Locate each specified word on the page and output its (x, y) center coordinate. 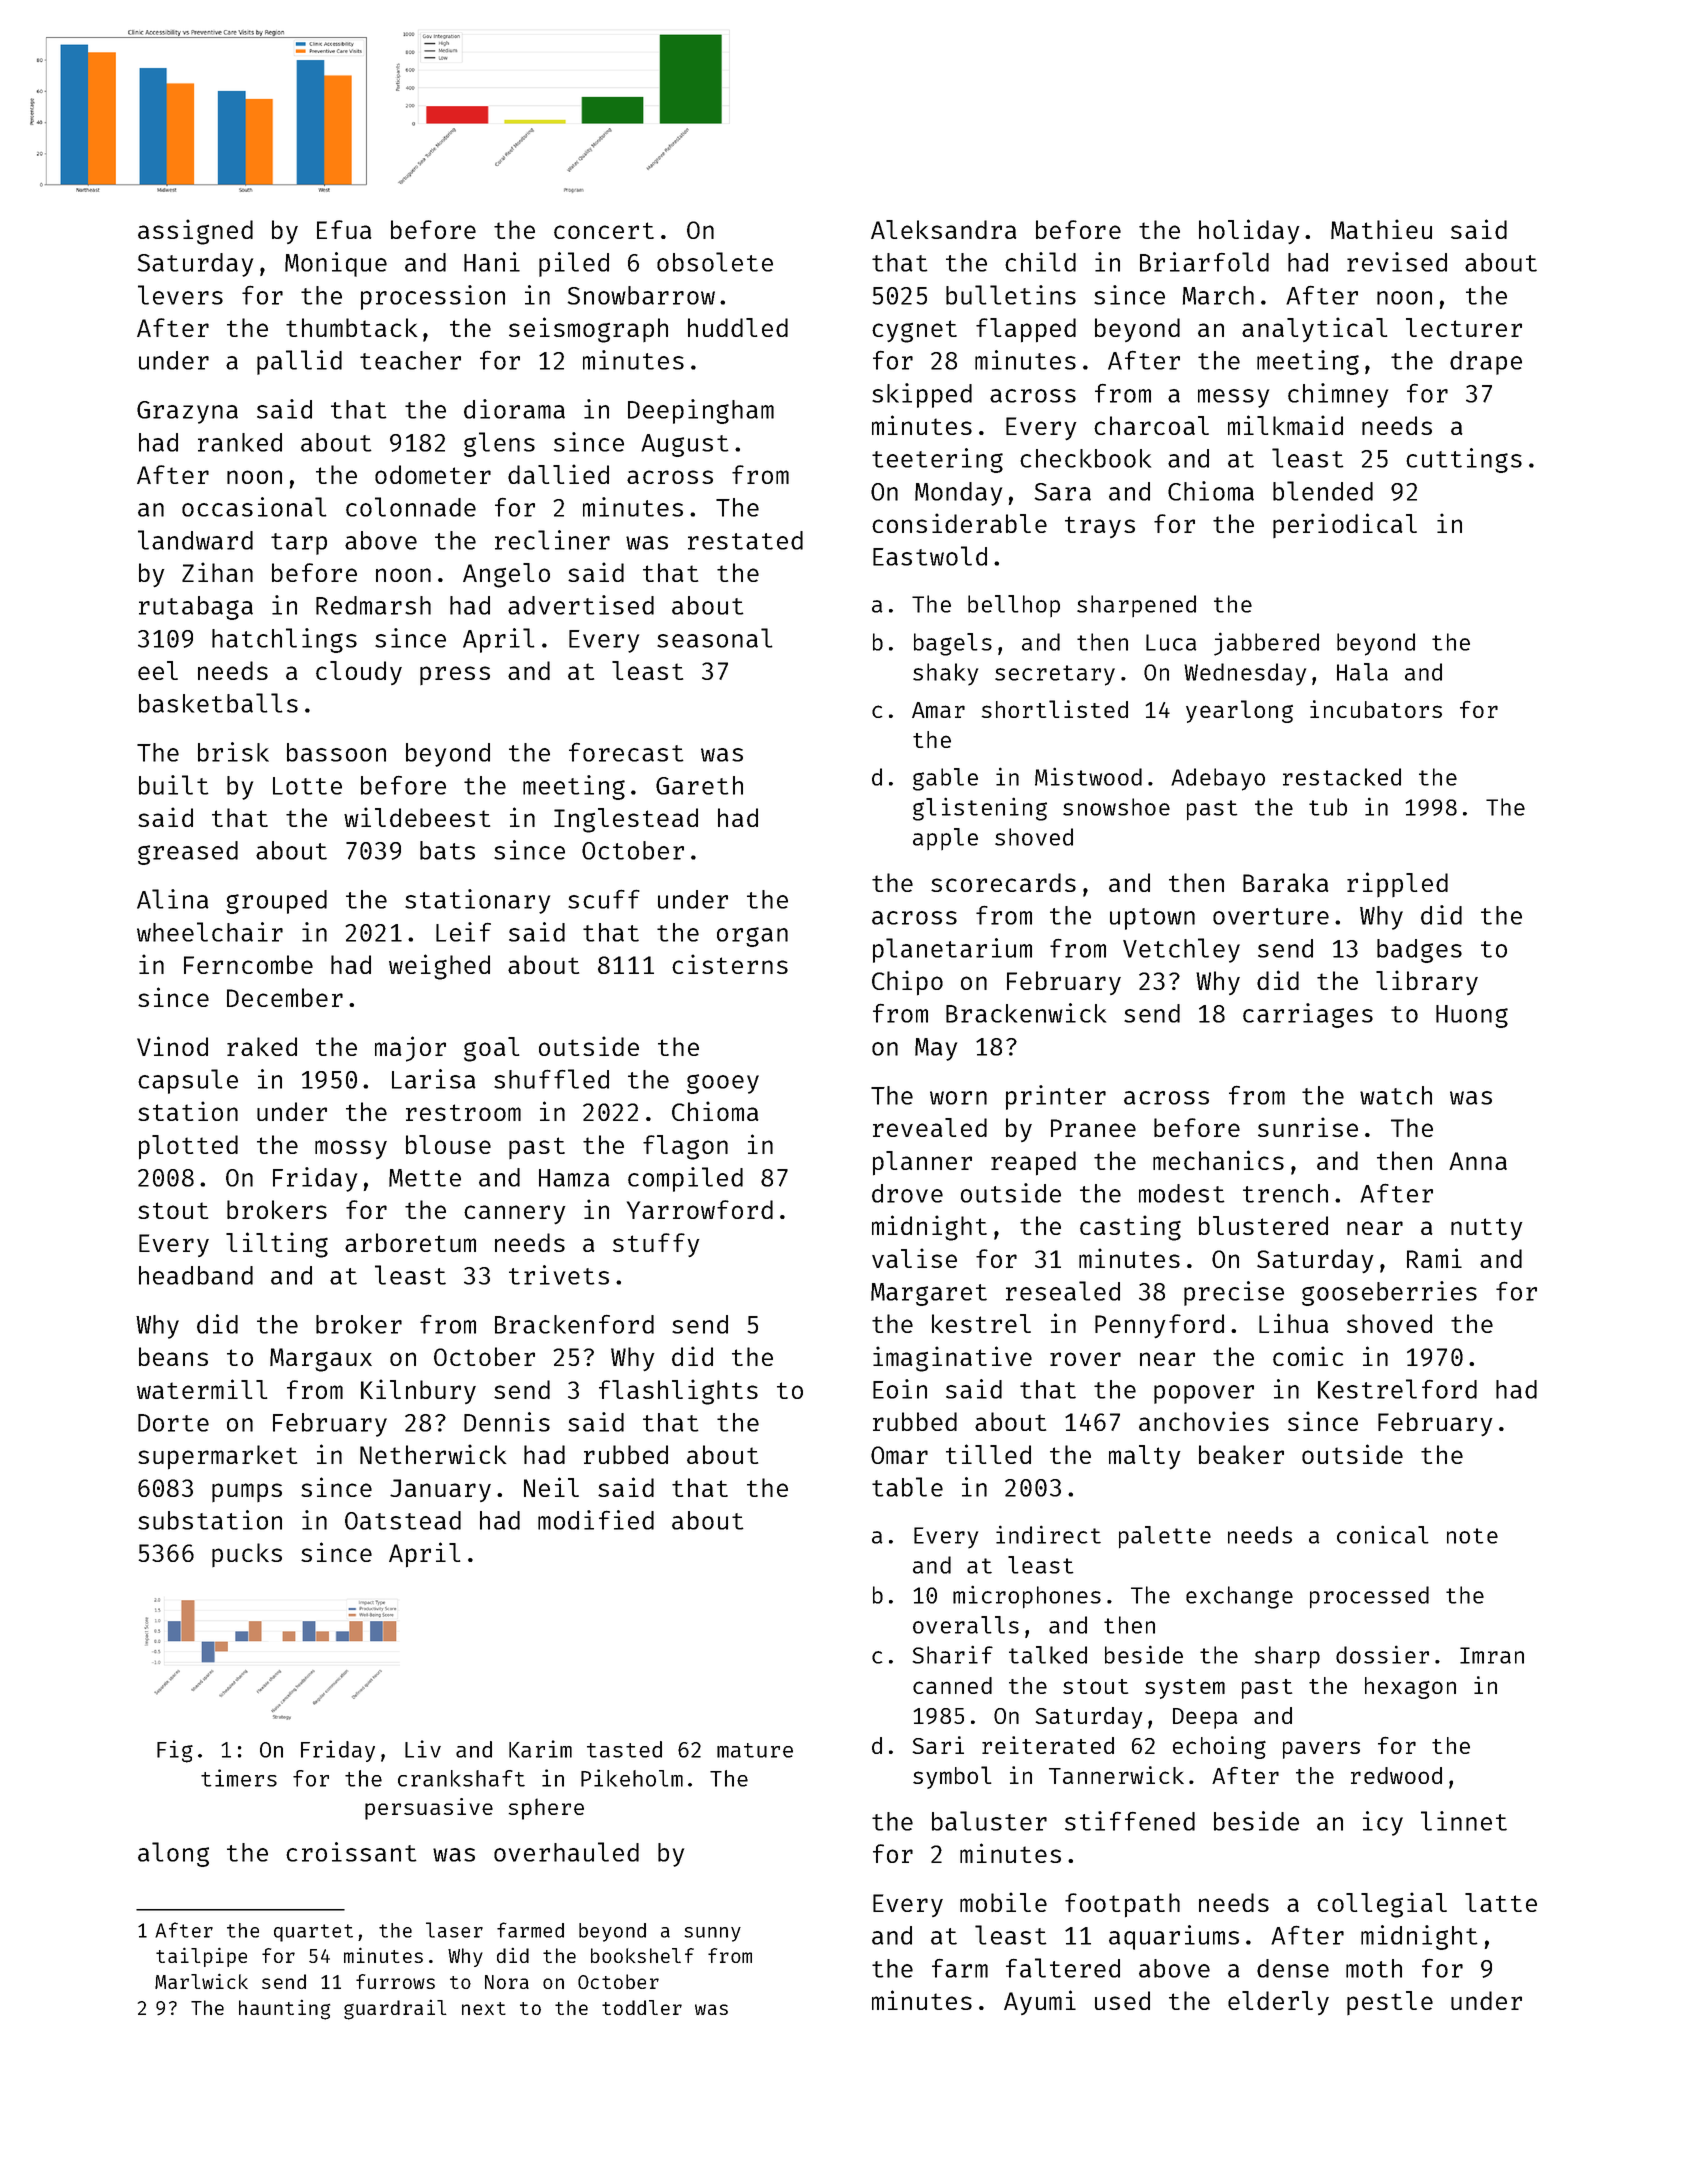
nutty (1487, 1229)
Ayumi (1040, 2002)
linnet (1464, 1821)
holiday (1249, 231)
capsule (188, 1081)
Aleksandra (944, 229)
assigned (195, 232)
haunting (284, 2010)
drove (907, 1193)
